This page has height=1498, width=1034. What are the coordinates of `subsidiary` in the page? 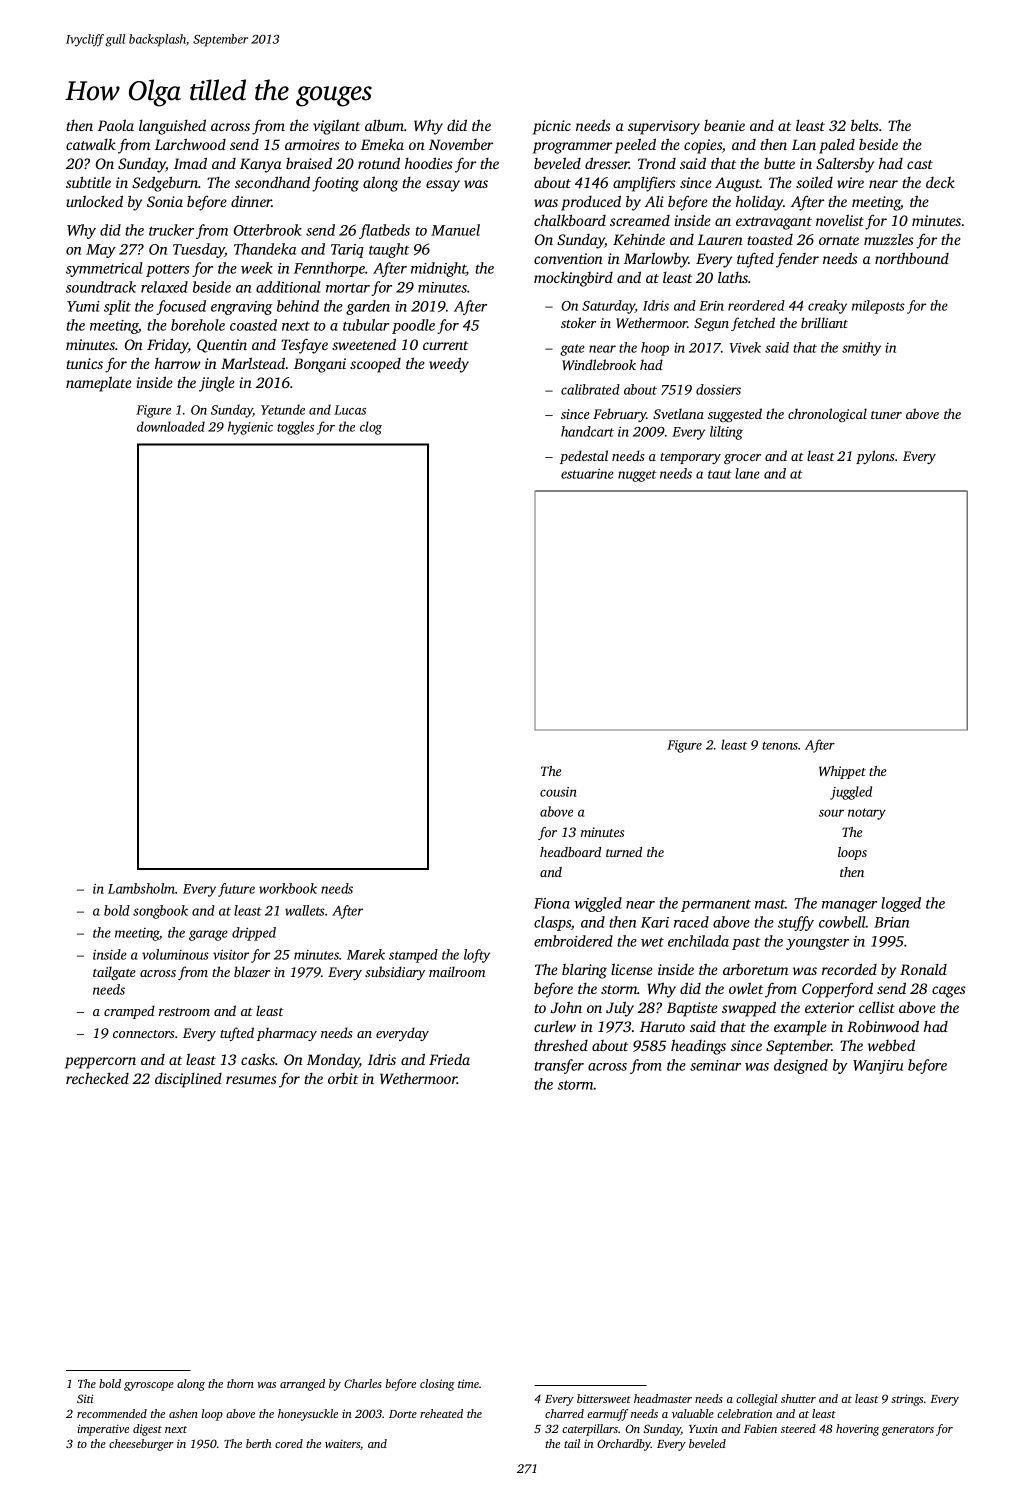 It's located at (395, 973).
